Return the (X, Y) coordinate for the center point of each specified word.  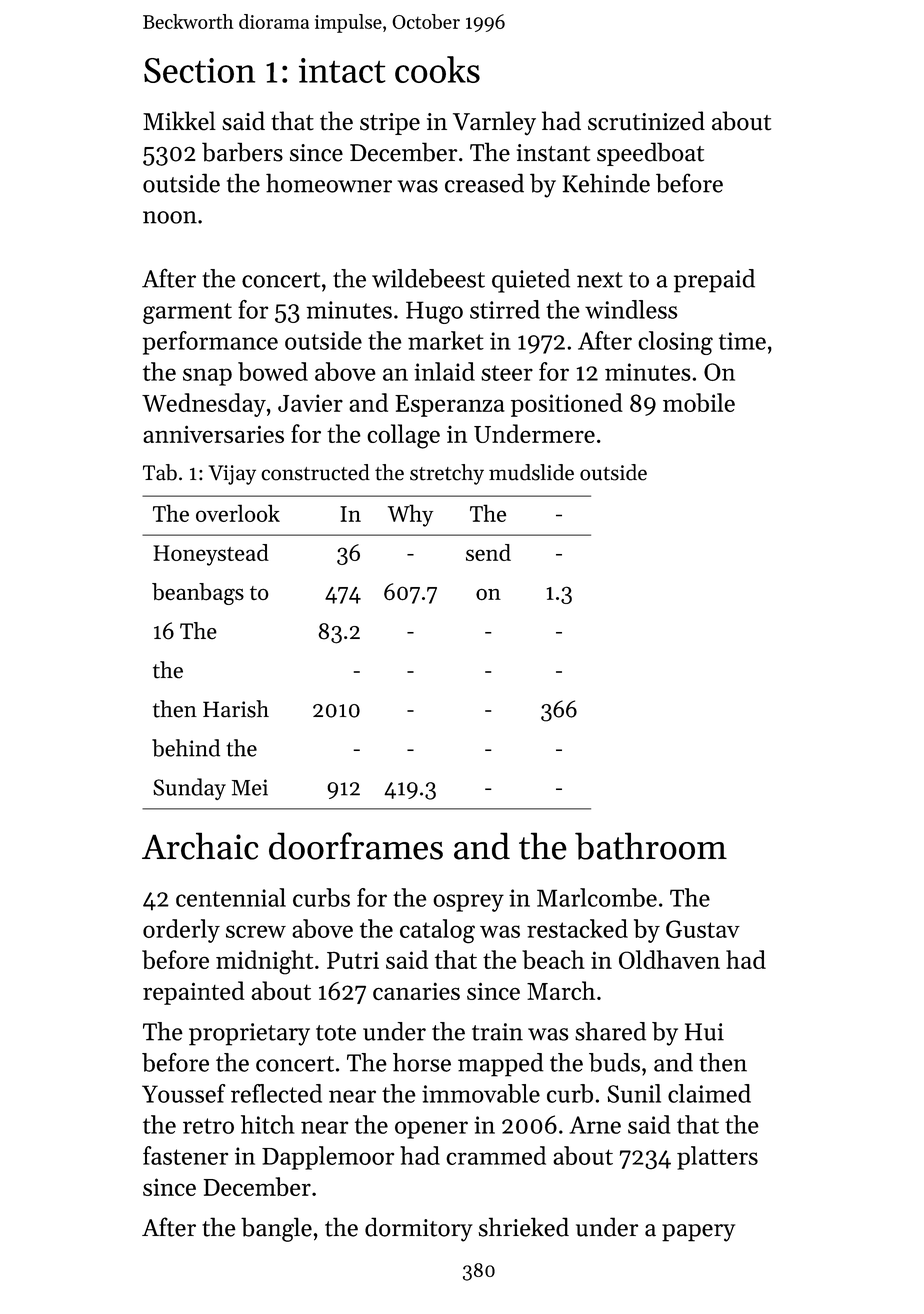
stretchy (447, 474)
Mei (250, 787)
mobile (699, 402)
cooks (437, 69)
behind (186, 748)
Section (199, 70)
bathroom (651, 846)
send (488, 552)
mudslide (531, 472)
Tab (160, 472)
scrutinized (646, 121)
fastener (185, 1155)
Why (410, 515)
